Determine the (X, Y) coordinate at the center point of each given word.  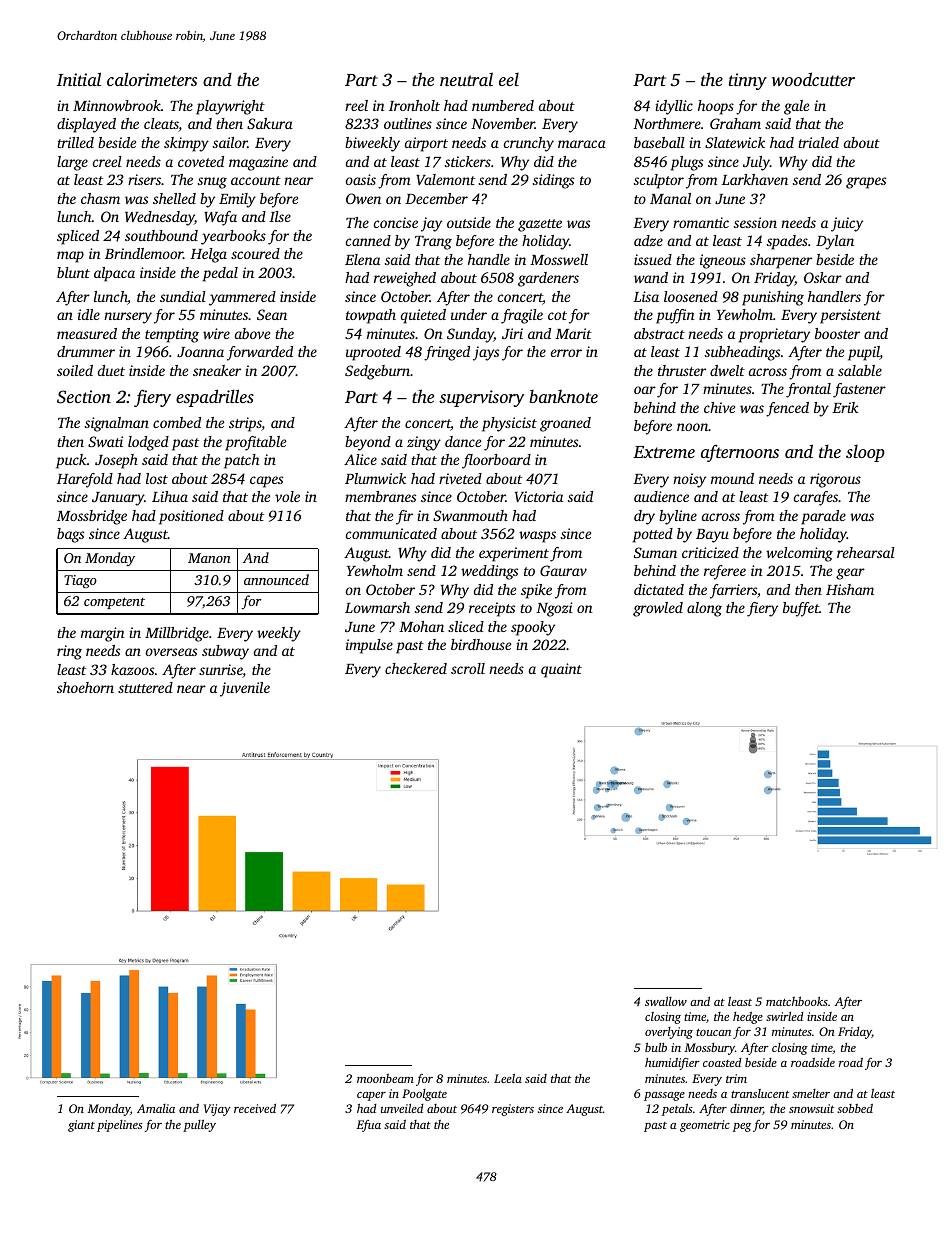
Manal (670, 198)
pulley (199, 1126)
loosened (691, 296)
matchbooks (797, 1001)
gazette (540, 225)
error (566, 353)
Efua (369, 1126)
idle (89, 314)
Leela (508, 1078)
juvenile (245, 689)
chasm (100, 198)
